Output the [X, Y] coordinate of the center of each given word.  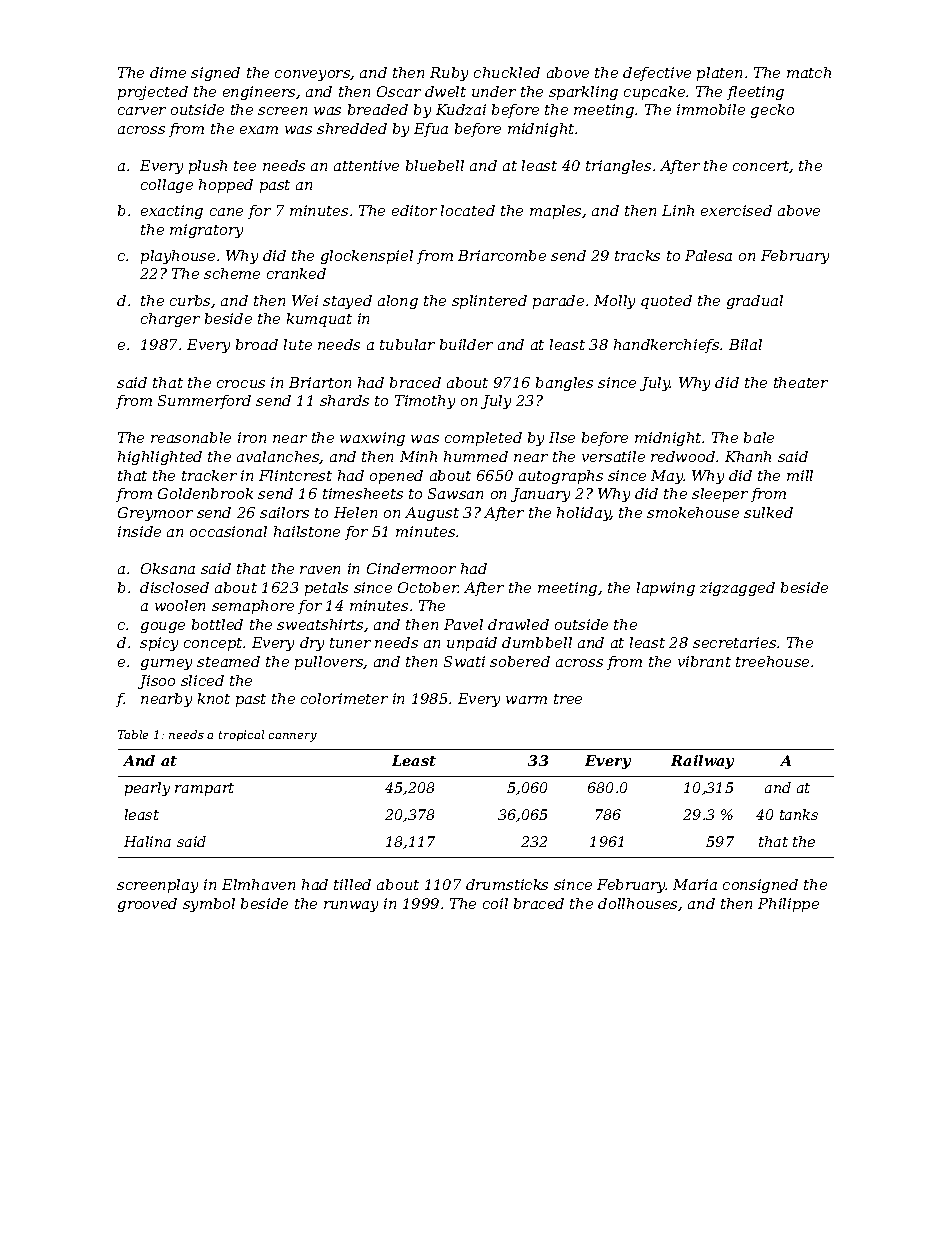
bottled [217, 624]
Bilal [745, 344]
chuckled [507, 72]
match [809, 72]
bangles [564, 384]
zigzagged [737, 589]
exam [259, 130]
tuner [350, 643]
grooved [147, 905]
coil [495, 903]
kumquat [319, 320]
